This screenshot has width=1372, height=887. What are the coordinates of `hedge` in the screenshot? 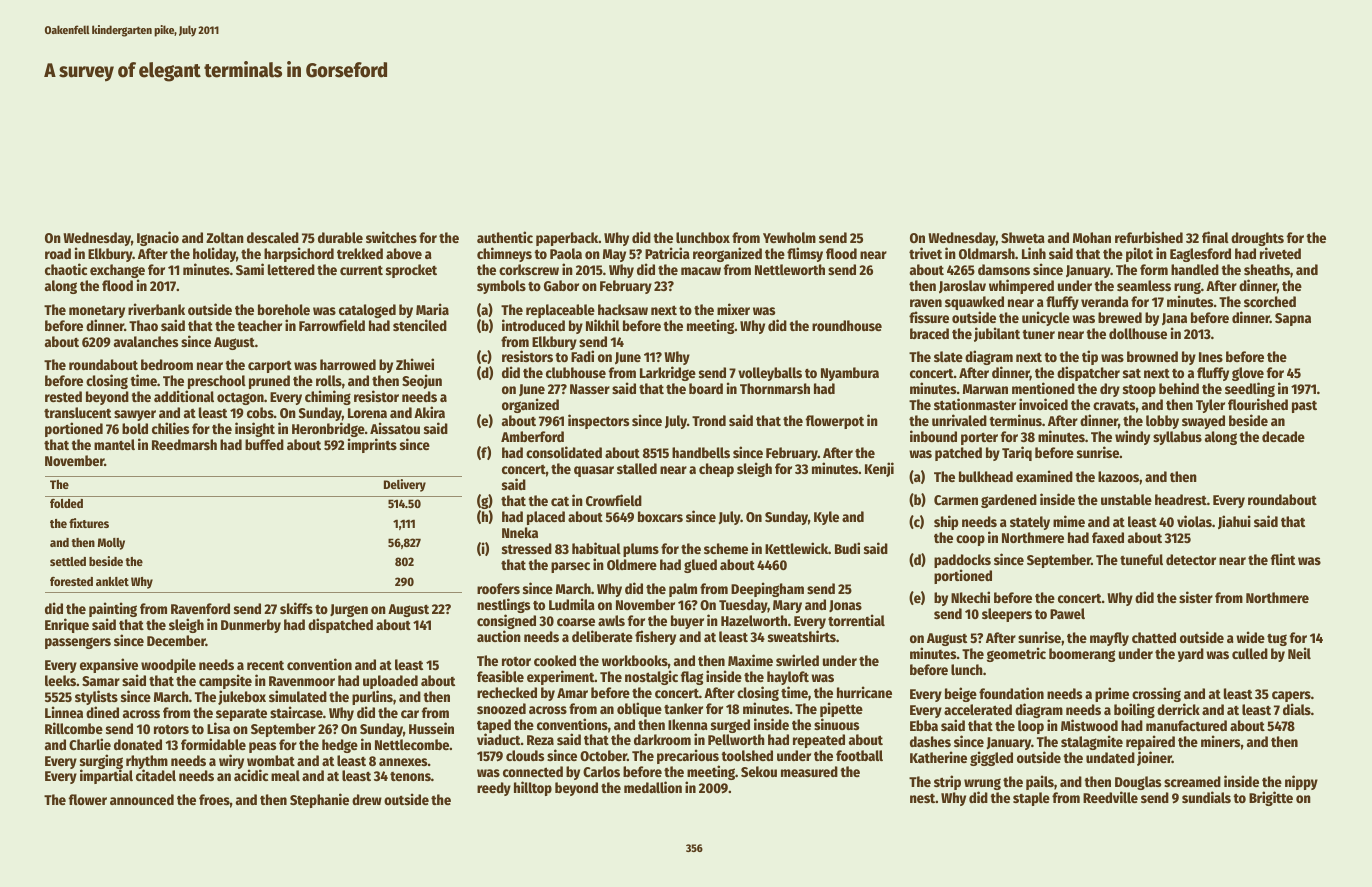 It's located at (340, 746).
